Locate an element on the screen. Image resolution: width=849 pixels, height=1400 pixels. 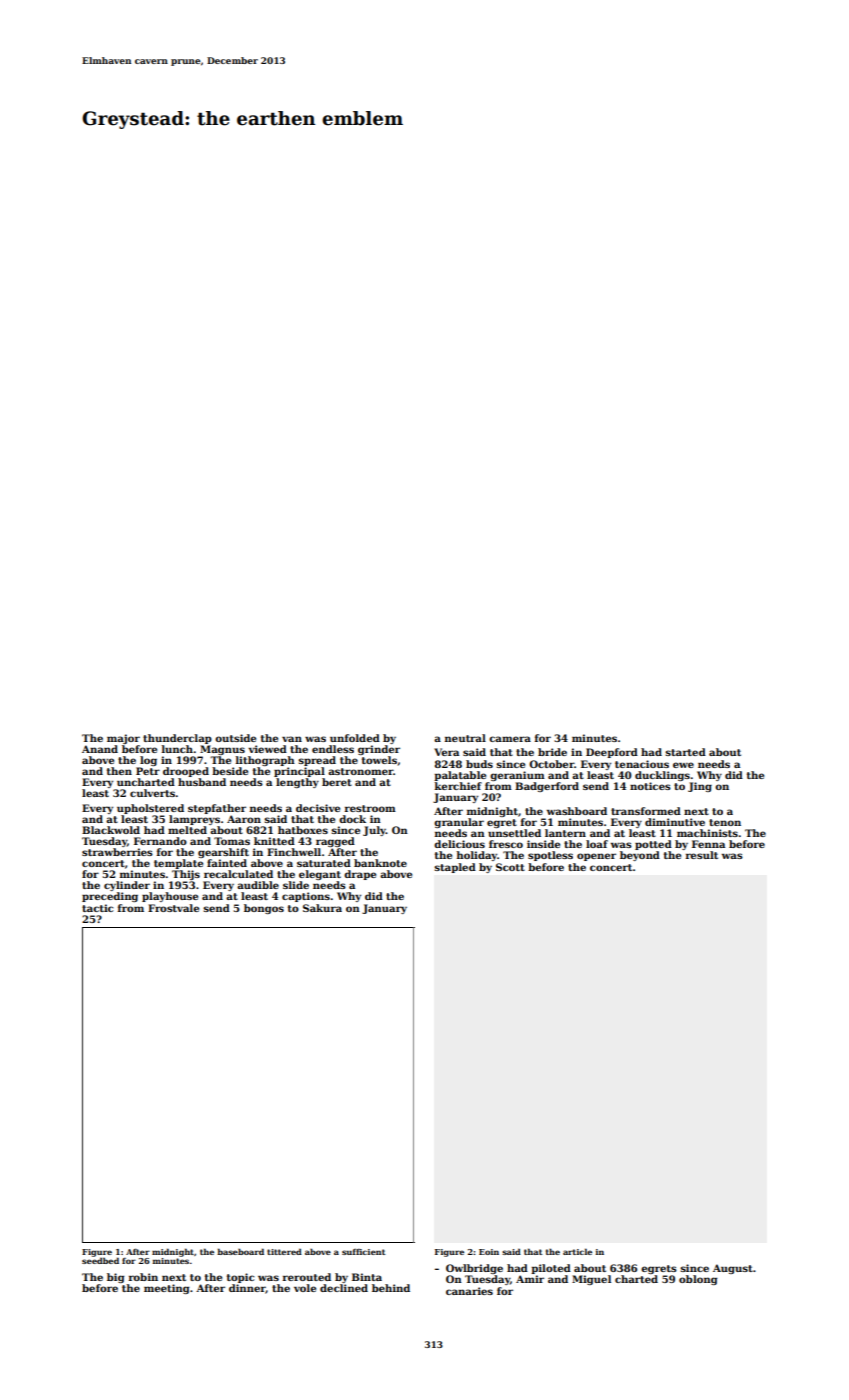
Scott is located at coordinates (510, 867).
